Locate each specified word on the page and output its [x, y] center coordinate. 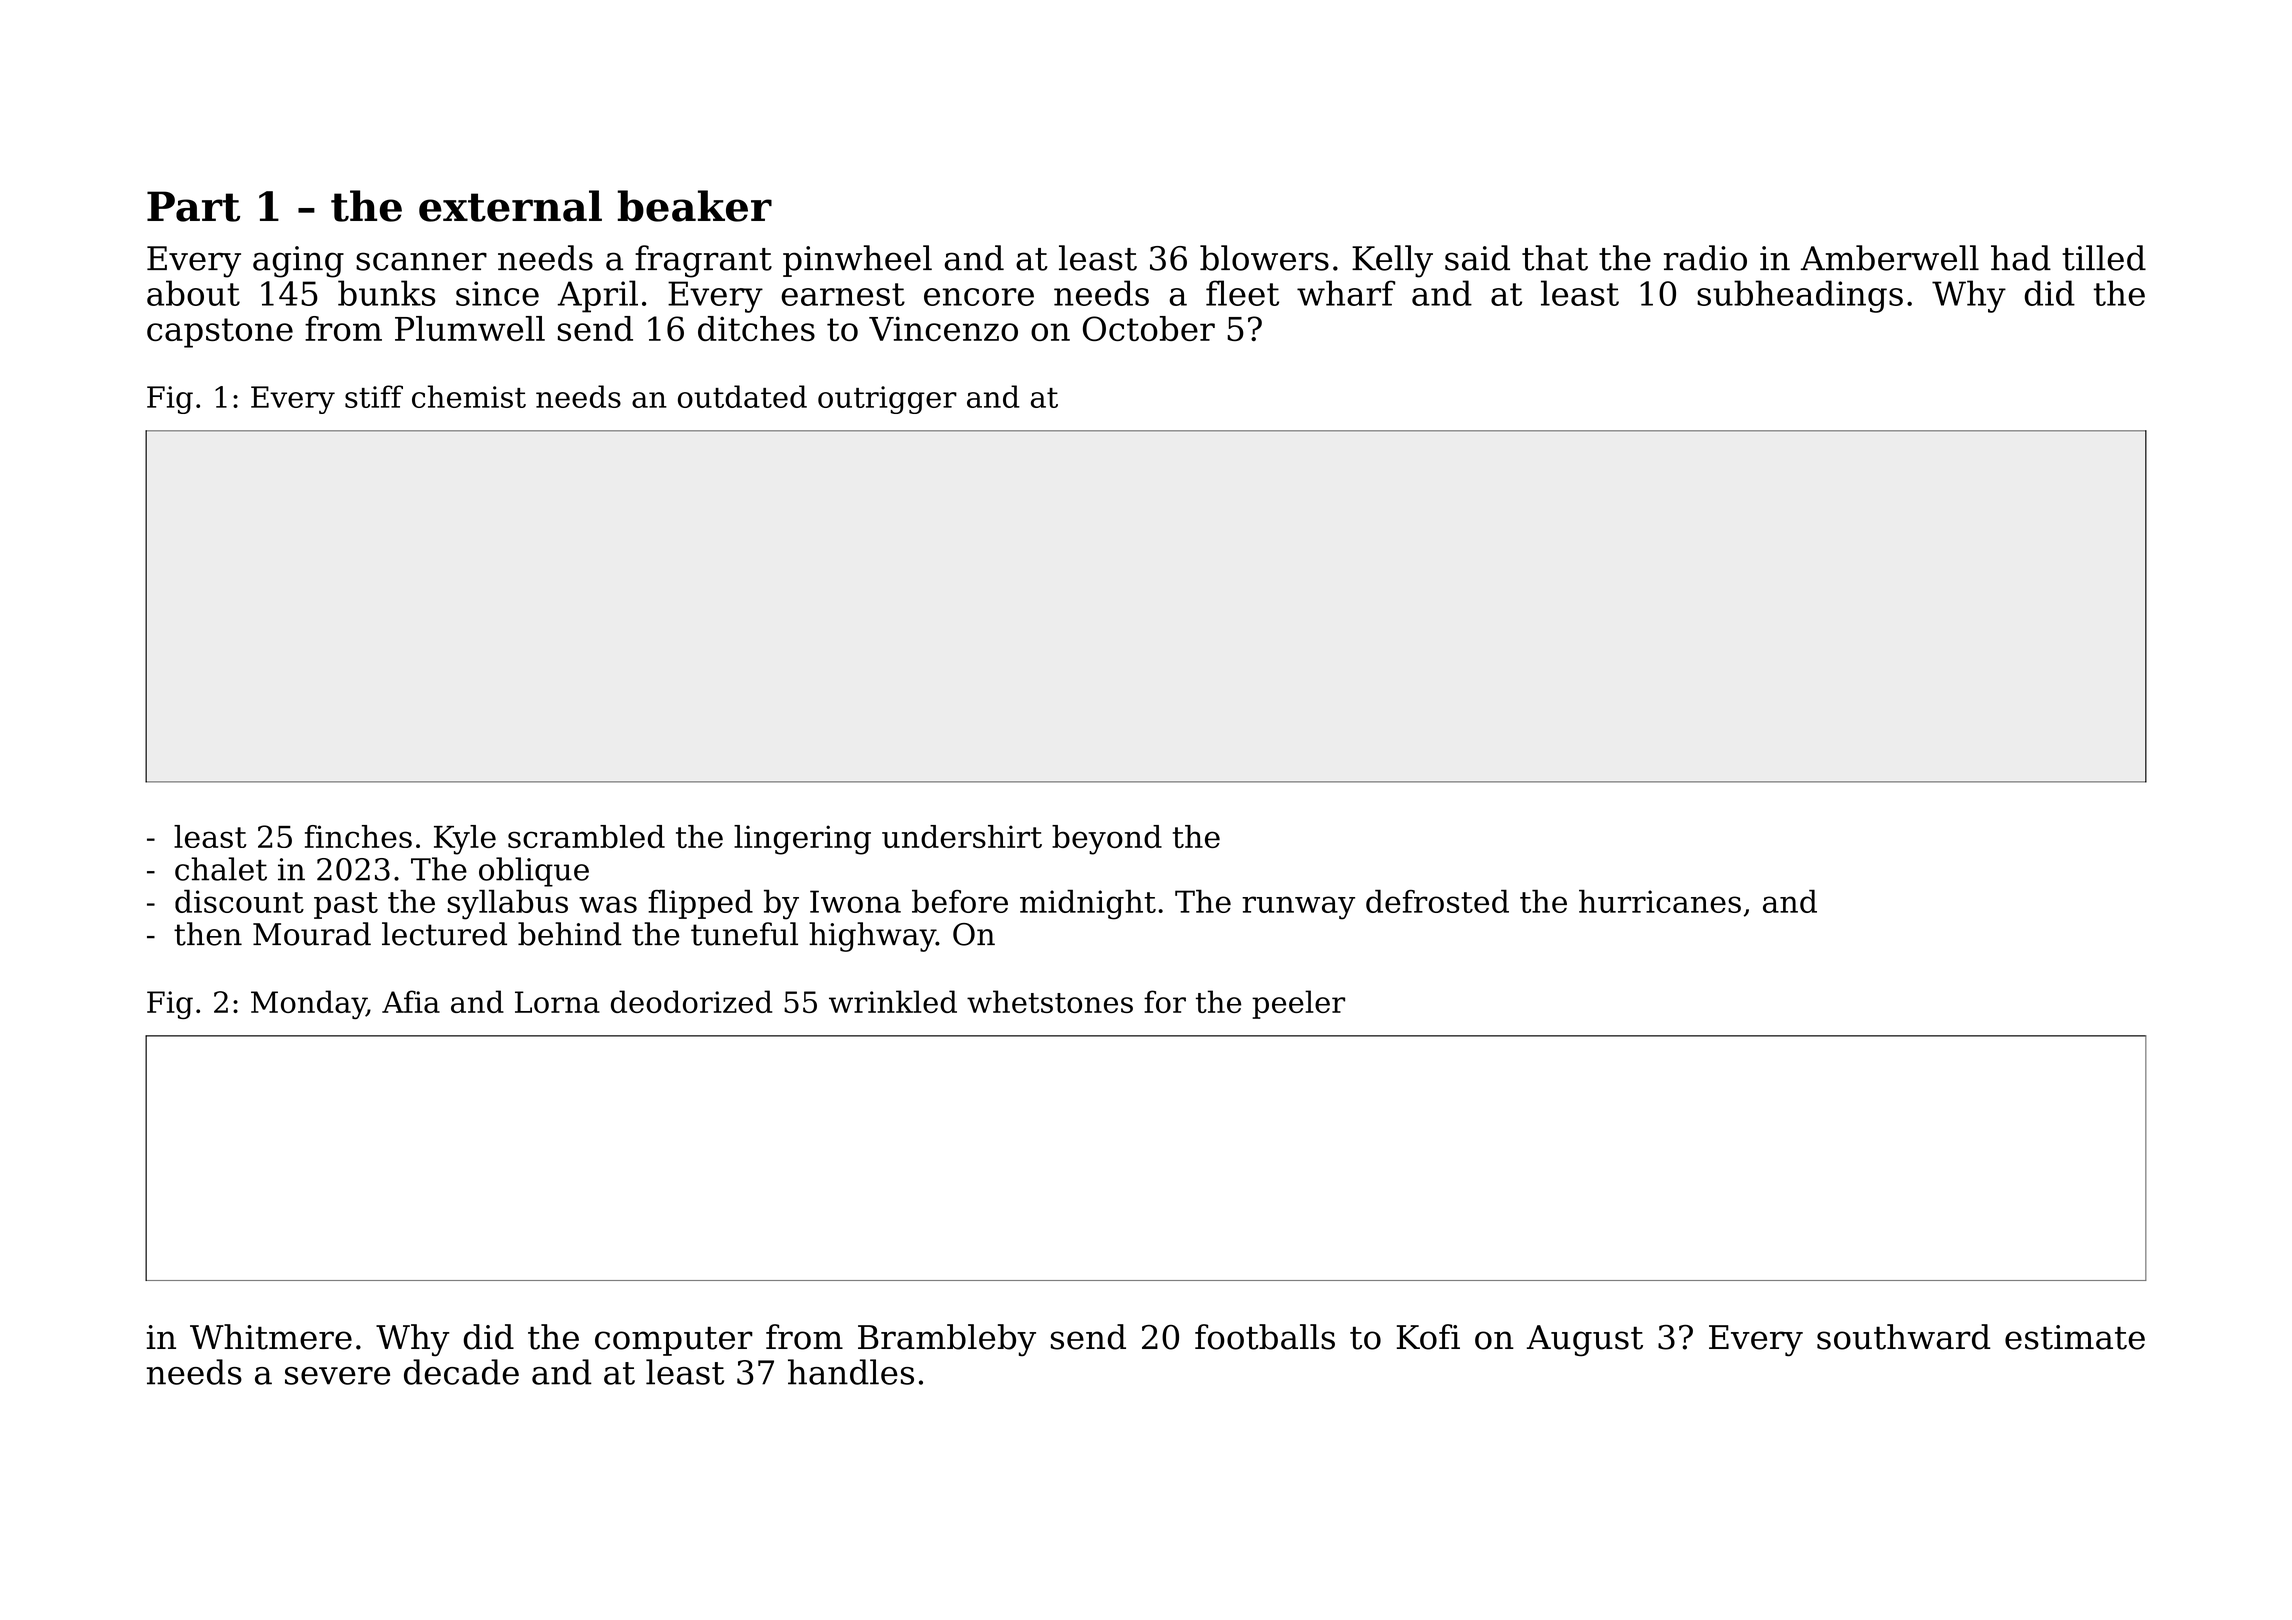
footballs [1265, 1337]
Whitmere [271, 1337]
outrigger [887, 400]
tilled [2104, 258]
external [510, 206]
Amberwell [1890, 258]
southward [1903, 1337]
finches [358, 836]
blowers [1264, 258]
